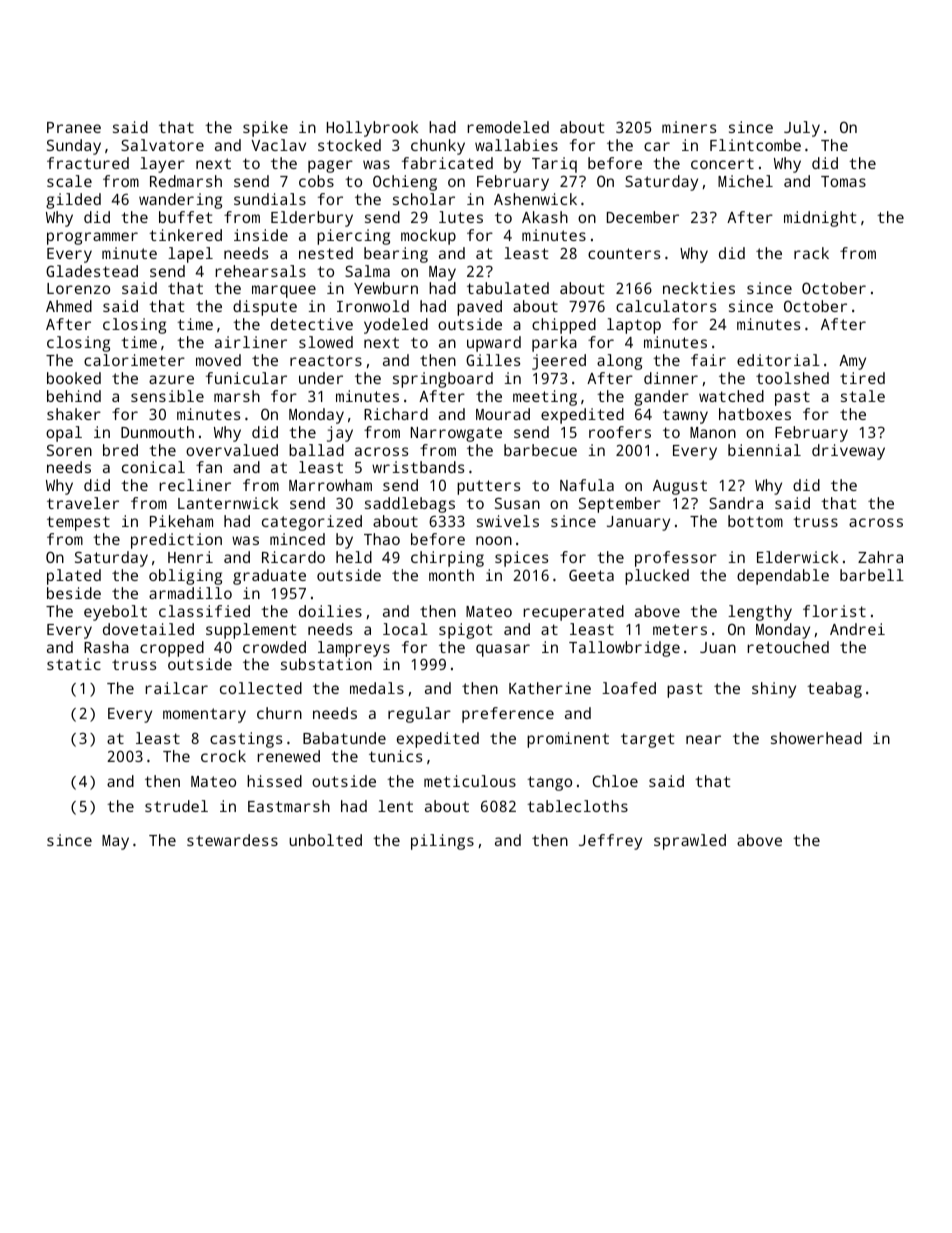  What do you see at coordinates (792, 378) in the image?
I see `toolshed` at bounding box center [792, 378].
